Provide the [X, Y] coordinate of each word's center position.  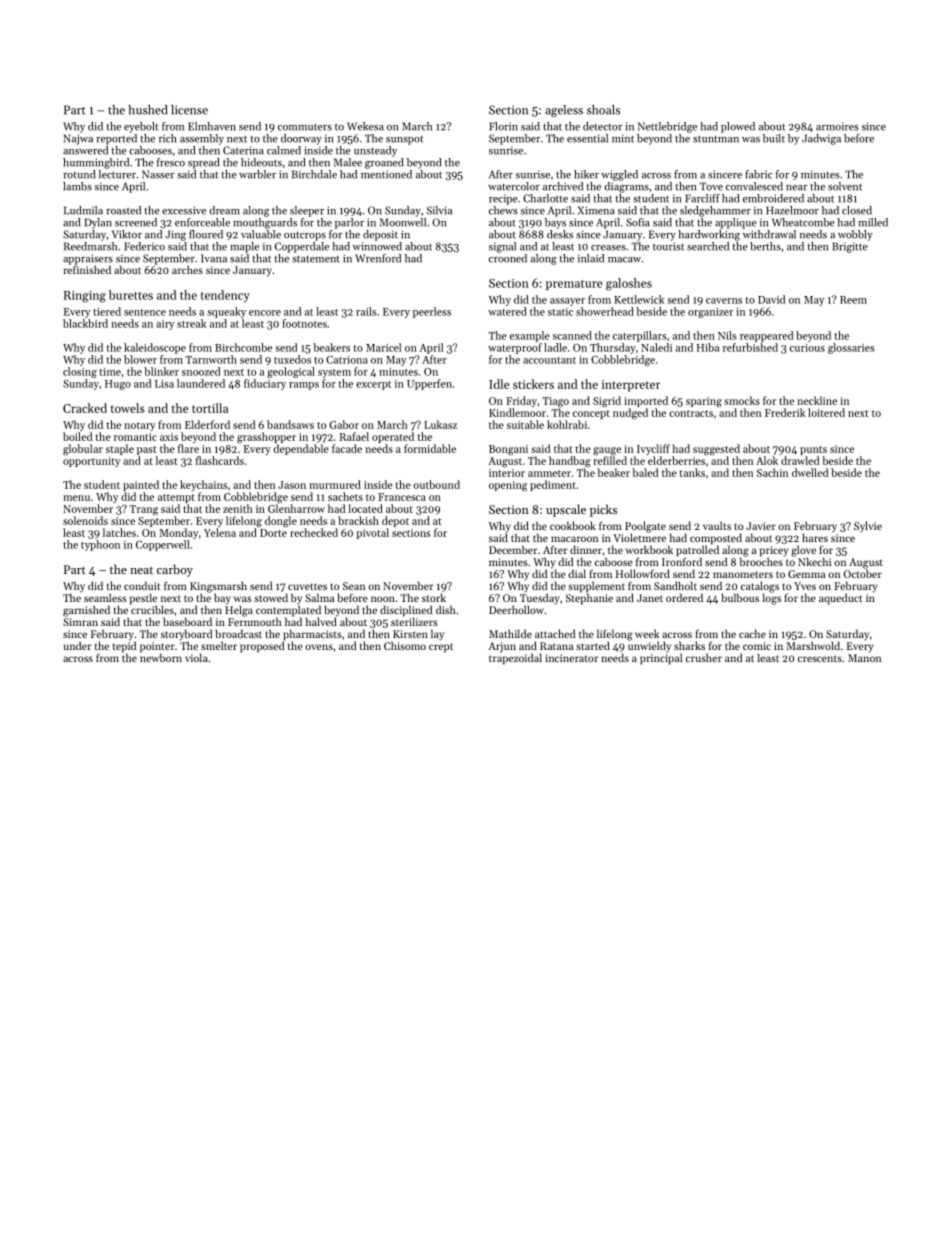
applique [736, 223]
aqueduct [841, 599]
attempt [176, 498]
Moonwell [403, 222]
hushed [147, 110]
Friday [521, 401]
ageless [564, 111]
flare [188, 448]
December [513, 549]
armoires [837, 127]
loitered [826, 412]
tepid [124, 647]
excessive [184, 210]
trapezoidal [515, 659]
